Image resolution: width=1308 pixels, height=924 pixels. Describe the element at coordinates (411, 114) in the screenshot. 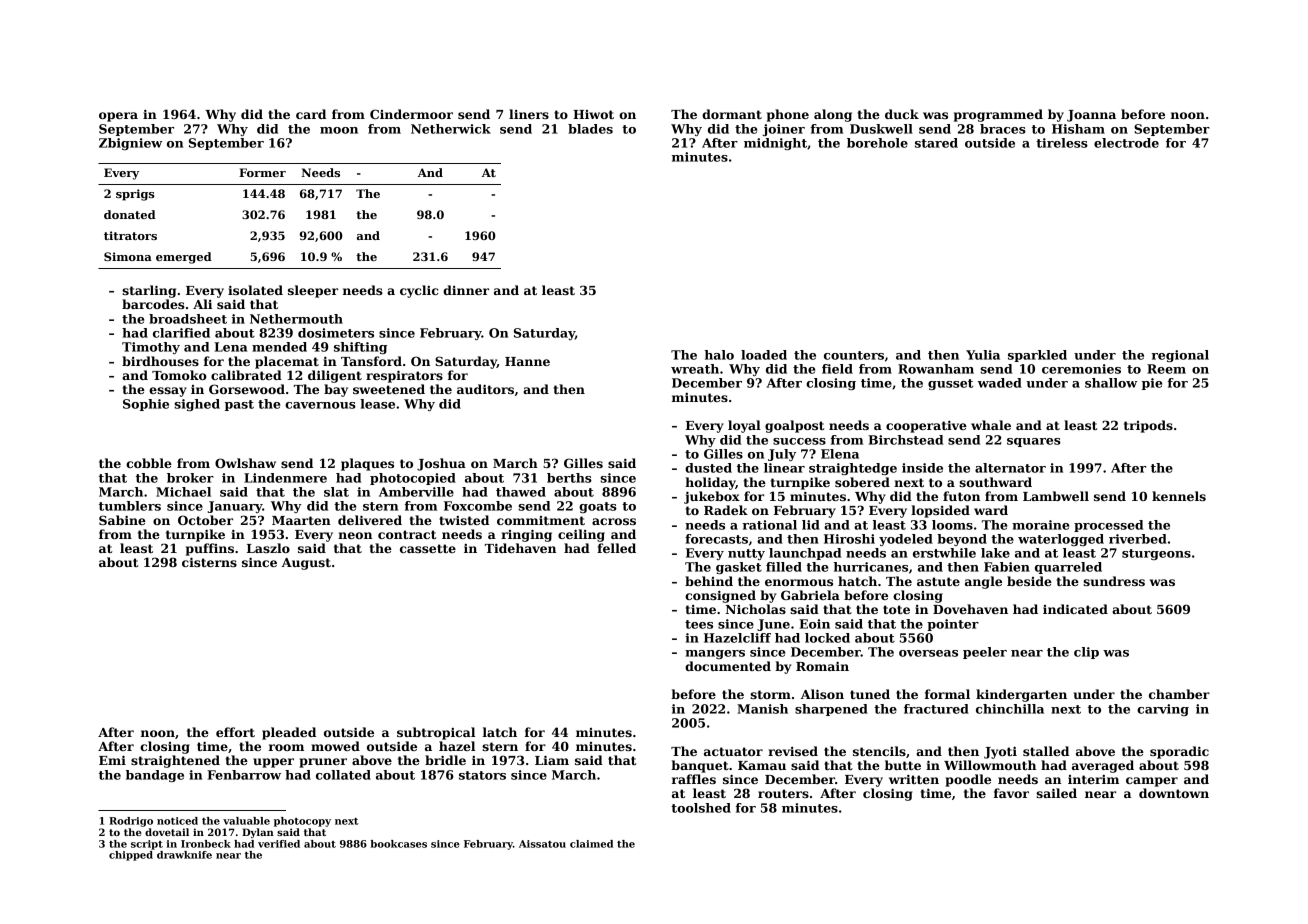

I see `Cindermoor` at that location.
